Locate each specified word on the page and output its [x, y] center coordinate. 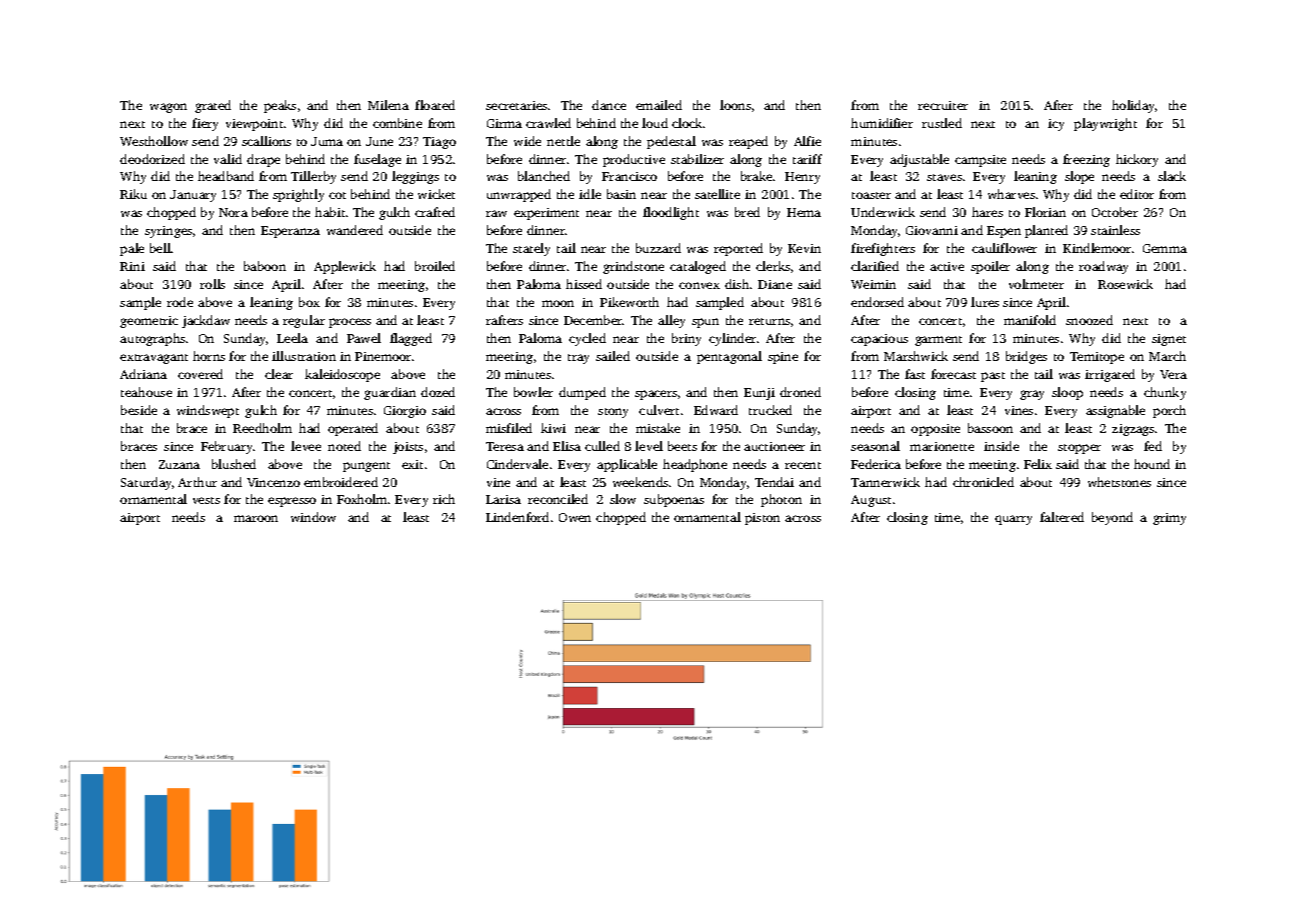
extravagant [154, 359]
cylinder [732, 339]
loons [735, 105]
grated [213, 106]
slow [623, 499]
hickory [1137, 160]
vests [206, 500]
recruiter [943, 105]
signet [1169, 340]
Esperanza [290, 232]
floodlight [671, 213]
